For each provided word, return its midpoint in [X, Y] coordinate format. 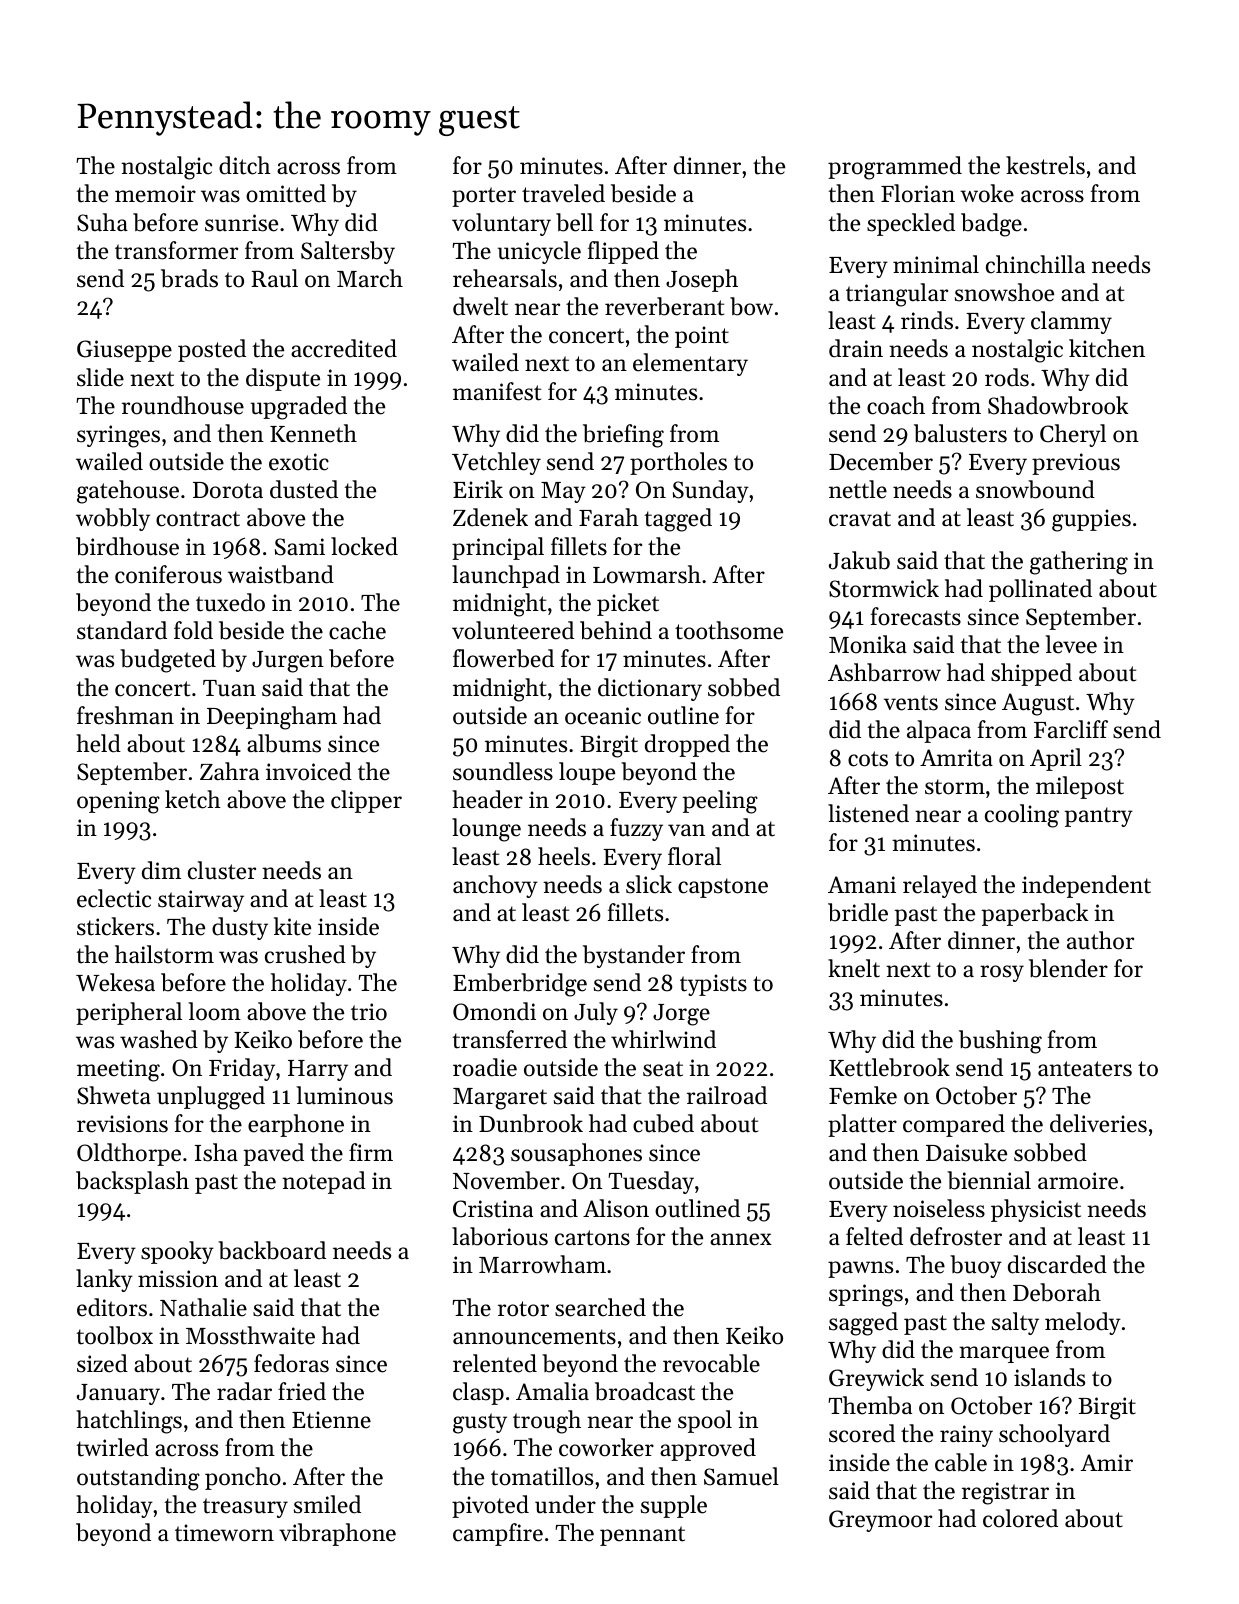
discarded [1057, 1264]
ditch [245, 165]
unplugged [211, 1098]
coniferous [168, 574]
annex [741, 1239]
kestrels [1045, 165]
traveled [563, 193]
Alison [616, 1208]
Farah [609, 517]
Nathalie [203, 1307]
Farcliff [1071, 729]
